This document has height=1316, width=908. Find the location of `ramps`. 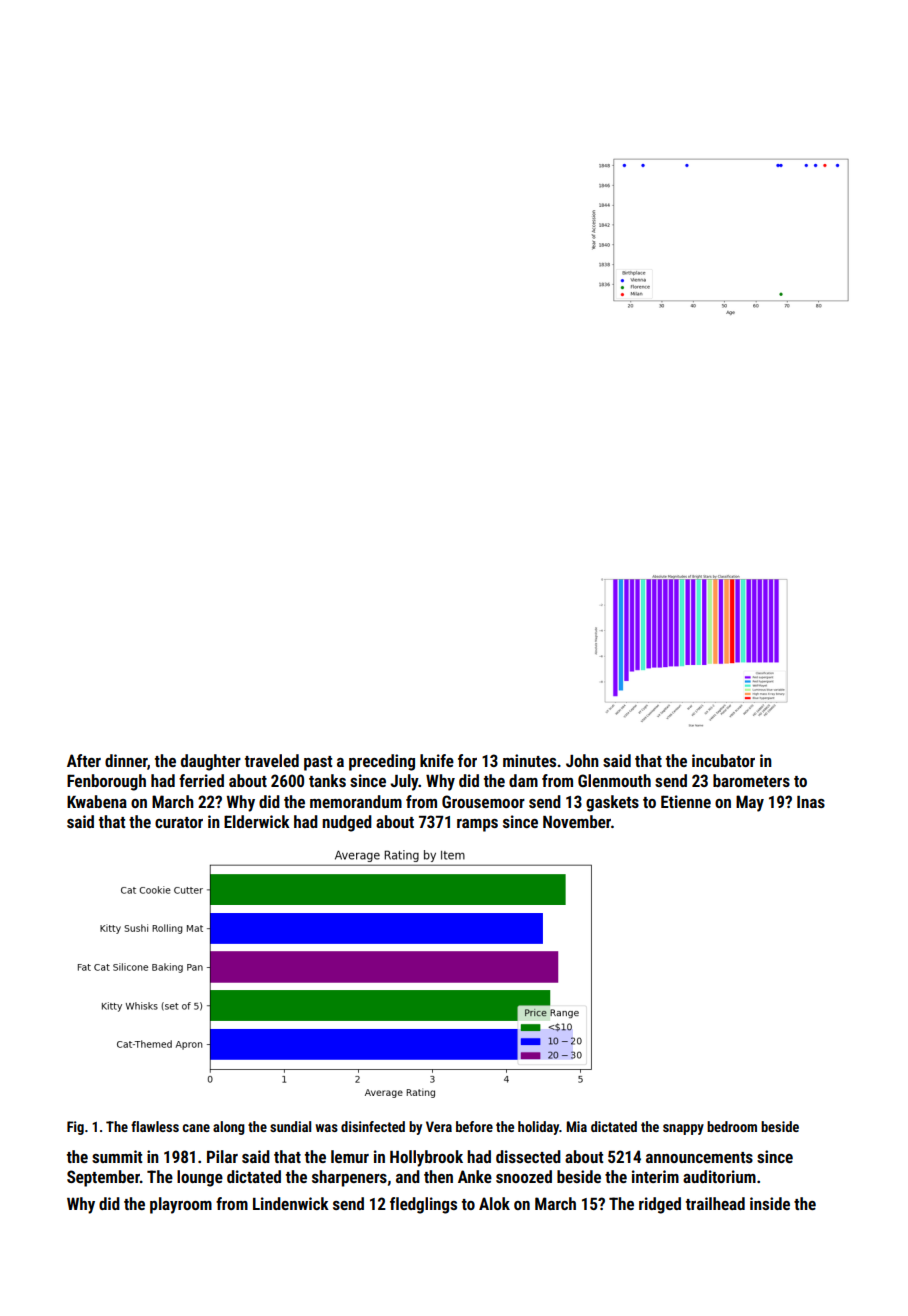

ramps is located at coordinates (477, 825).
